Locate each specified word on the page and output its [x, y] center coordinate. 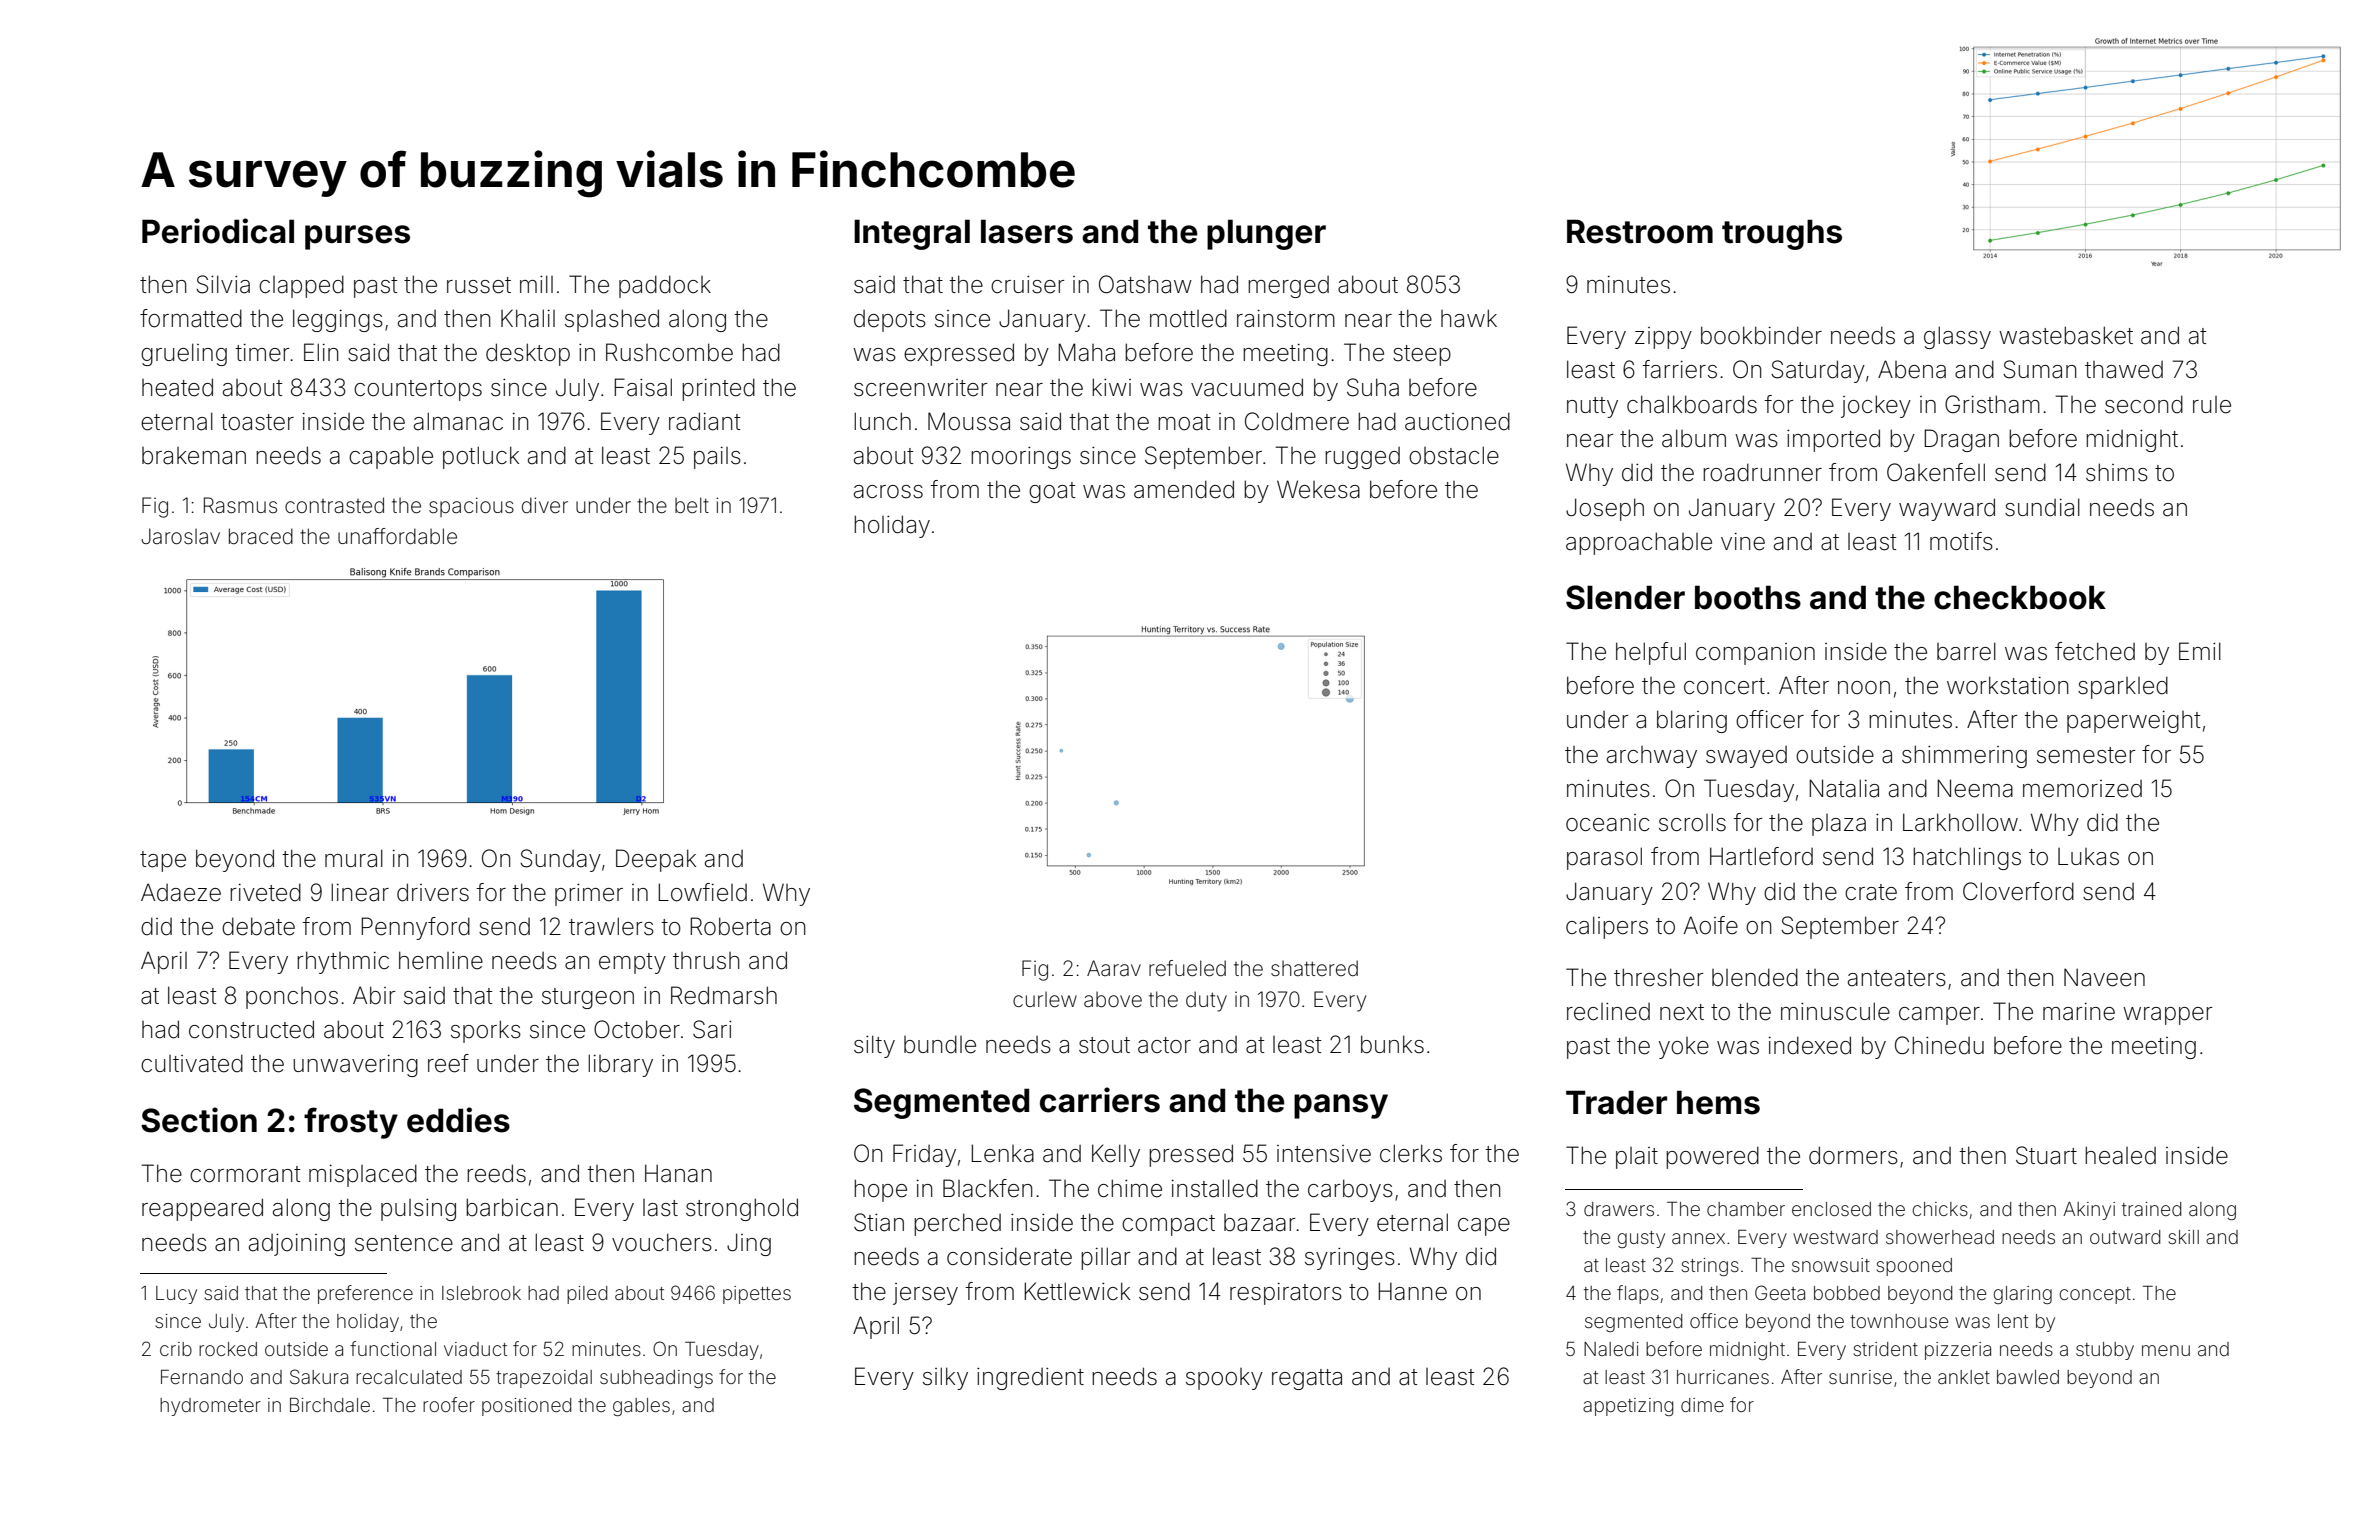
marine [2079, 1012]
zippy [1663, 338]
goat [1052, 492]
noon [1864, 688]
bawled [2028, 1377]
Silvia [223, 284]
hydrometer [210, 1407]
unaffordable [397, 536]
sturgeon [588, 998]
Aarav [1114, 968]
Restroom [1640, 231]
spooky [1224, 1379]
